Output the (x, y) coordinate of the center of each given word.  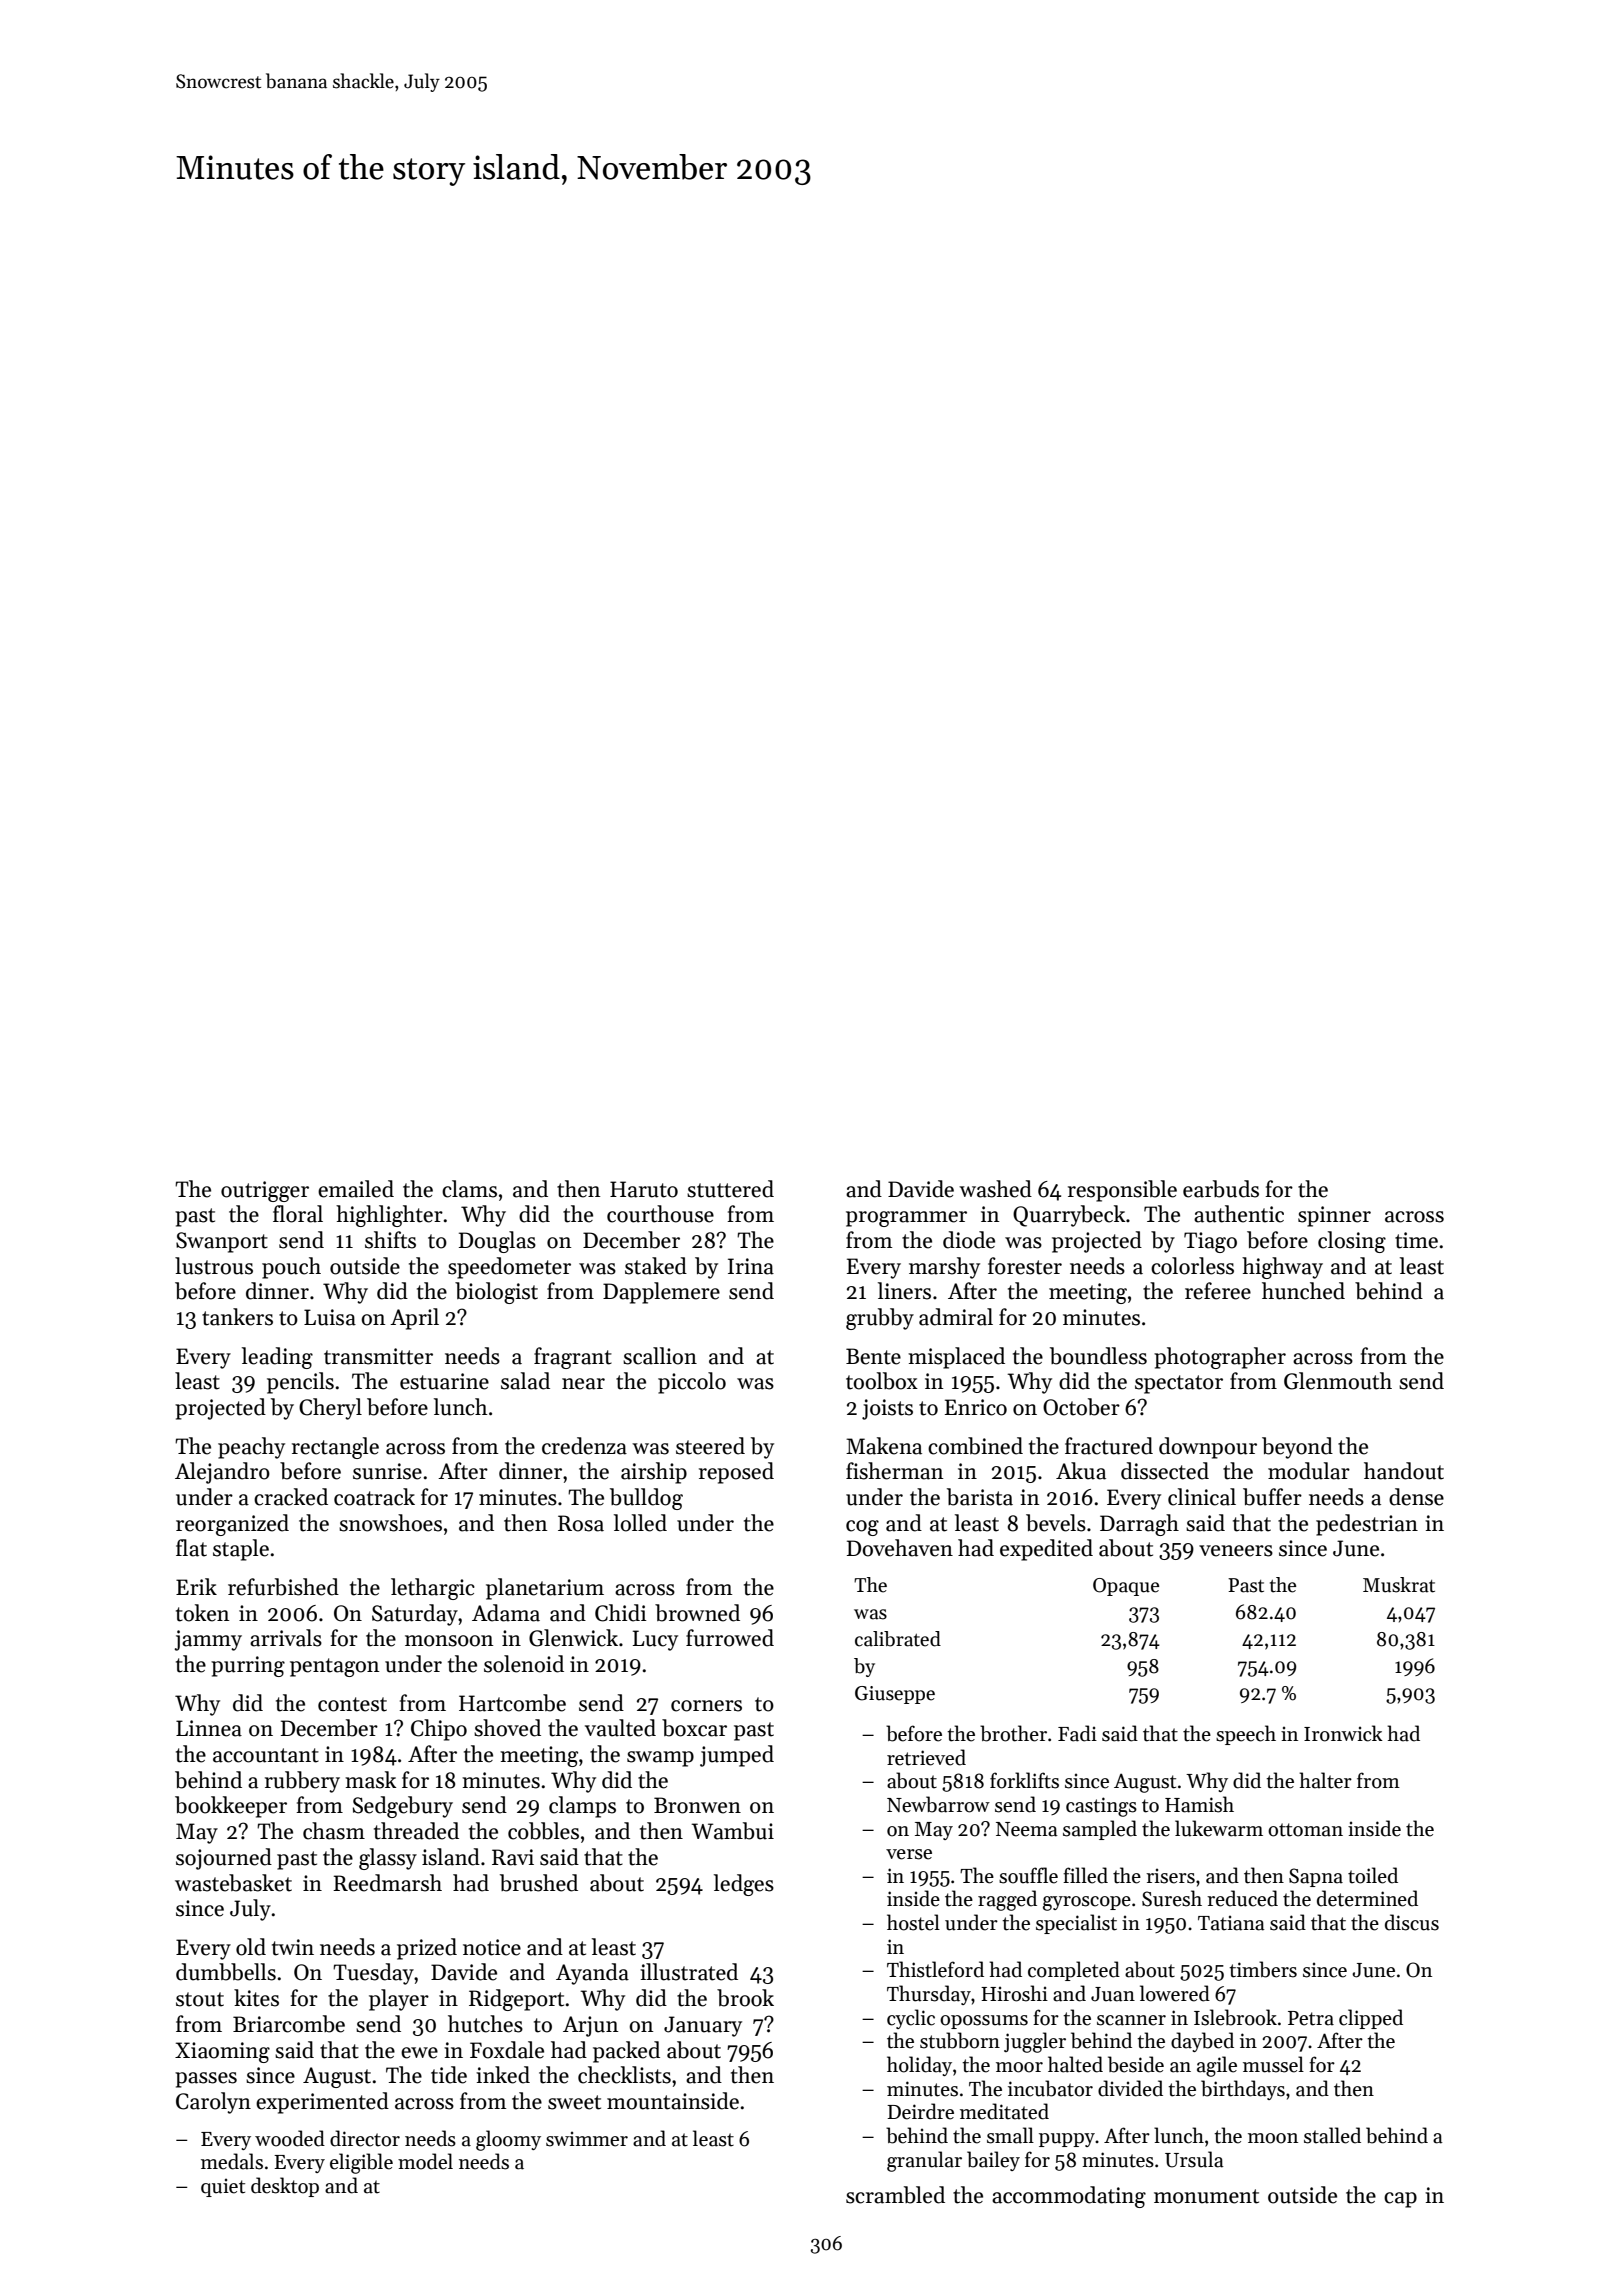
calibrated (898, 1639)
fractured (1109, 1446)
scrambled (895, 2195)
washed (995, 1189)
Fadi (1077, 1733)
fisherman (894, 1471)
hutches (485, 2024)
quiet (223, 2187)
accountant (266, 1755)
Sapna (1316, 1877)
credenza (584, 1446)
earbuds (1221, 1189)
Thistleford (935, 1969)
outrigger (265, 1191)
